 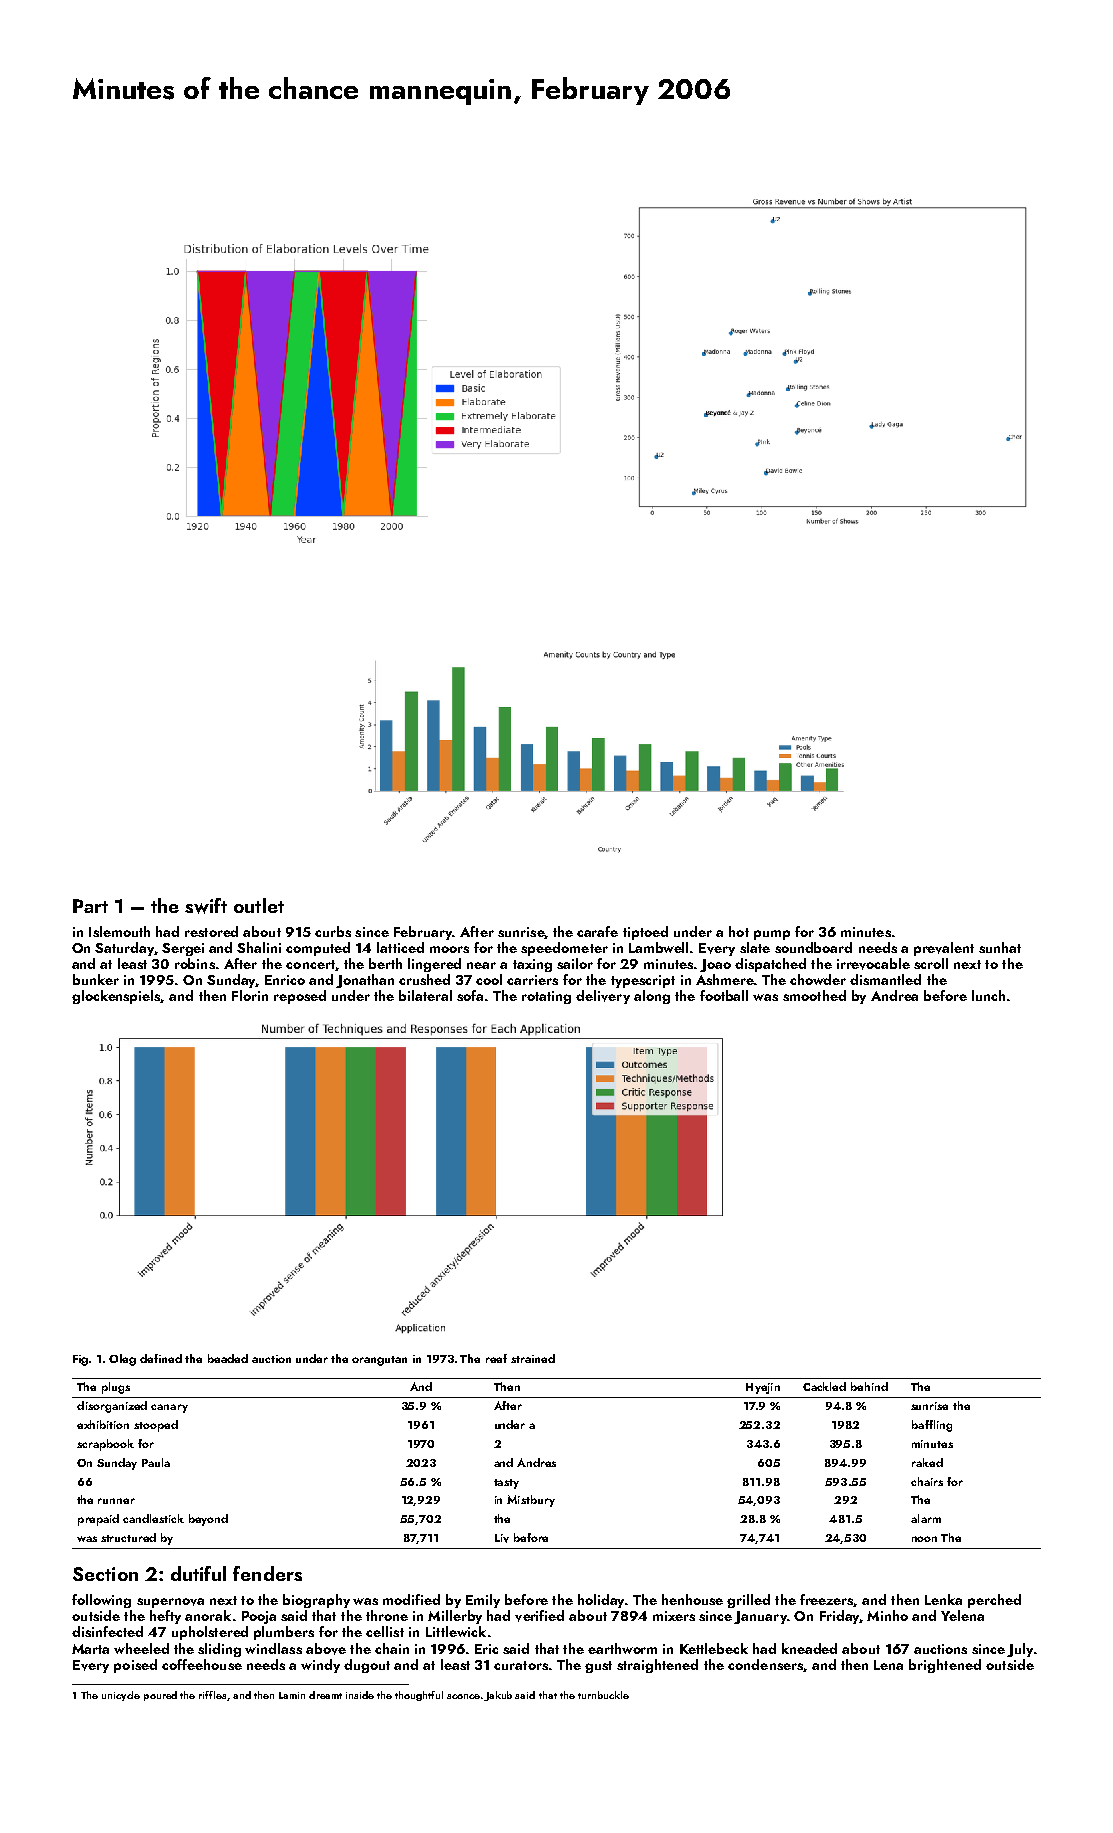 What do you see at coordinates (202, 1664) in the image?
I see `coffeehouse` at bounding box center [202, 1664].
